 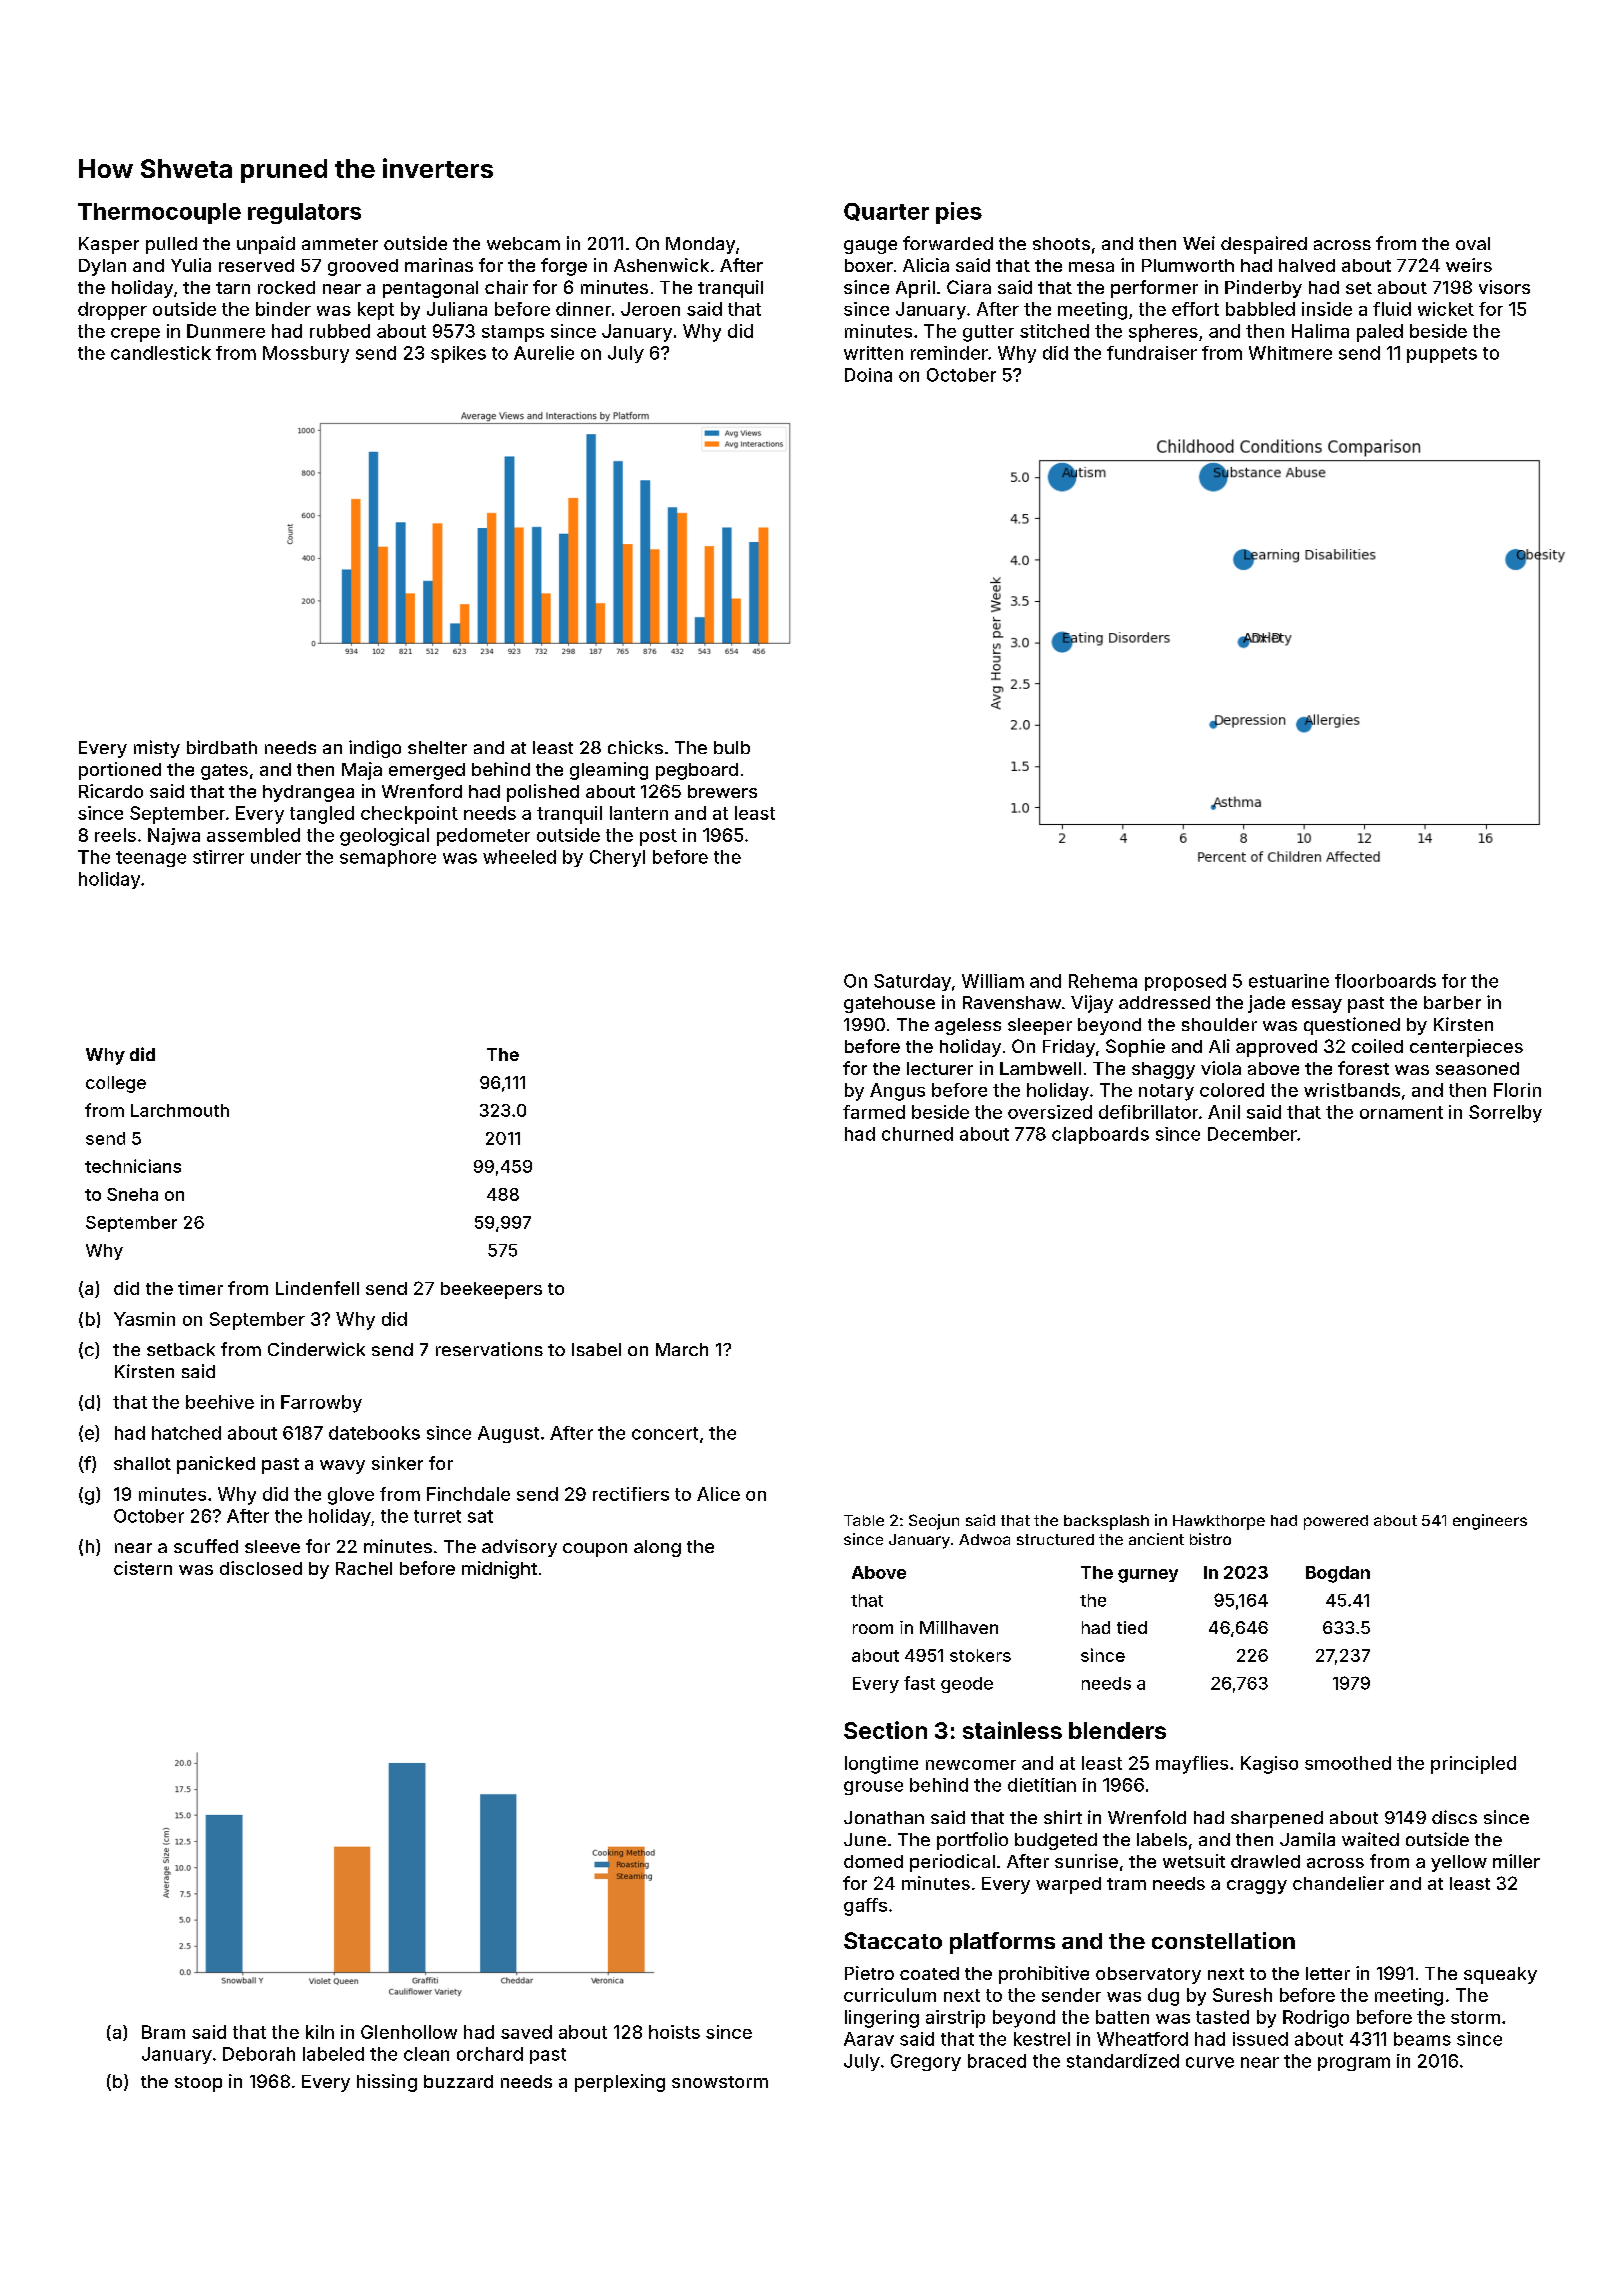 I want to click on Yasmin, so click(x=144, y=1319).
